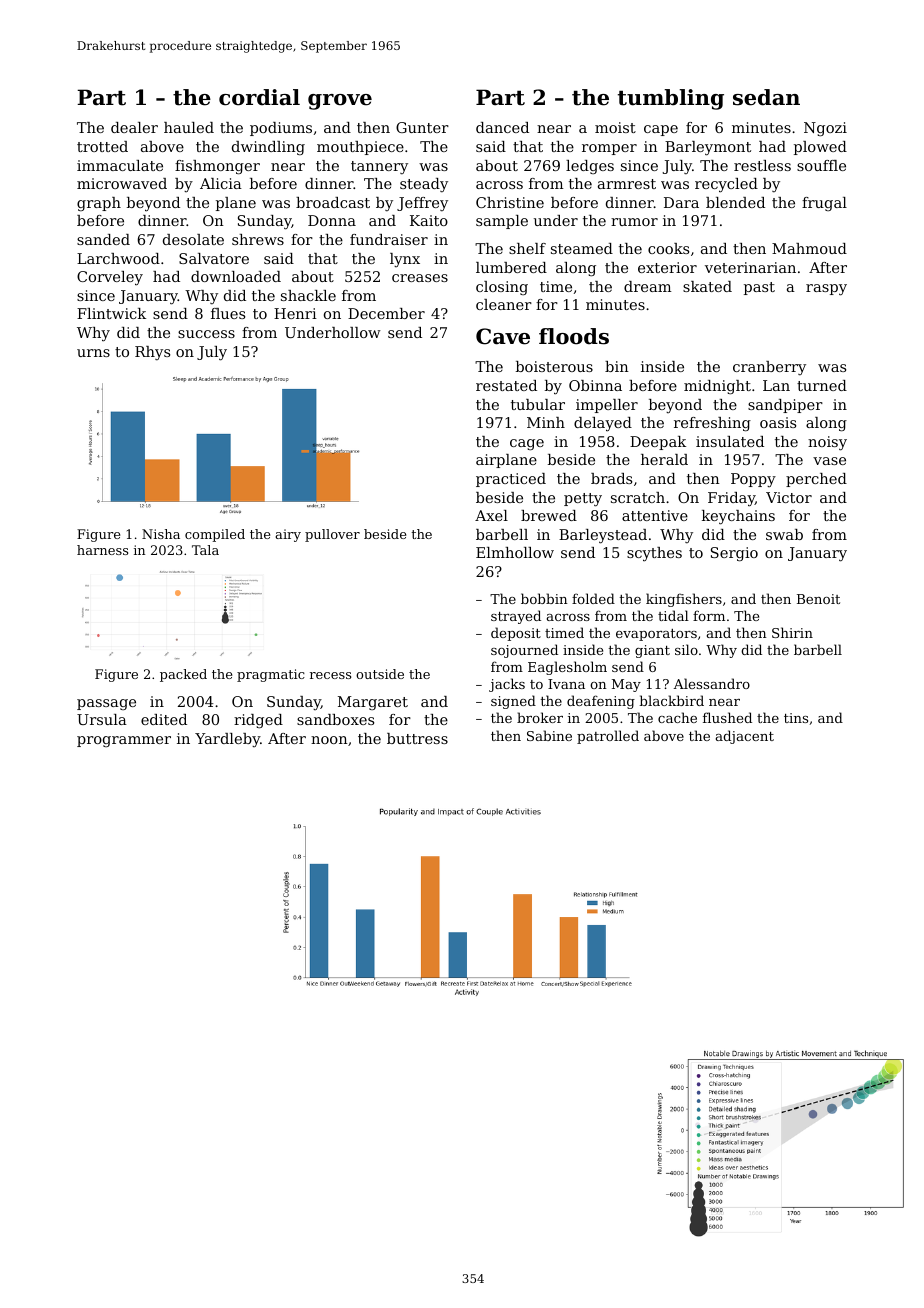 This document has height=1308, width=924. I want to click on past, so click(759, 288).
